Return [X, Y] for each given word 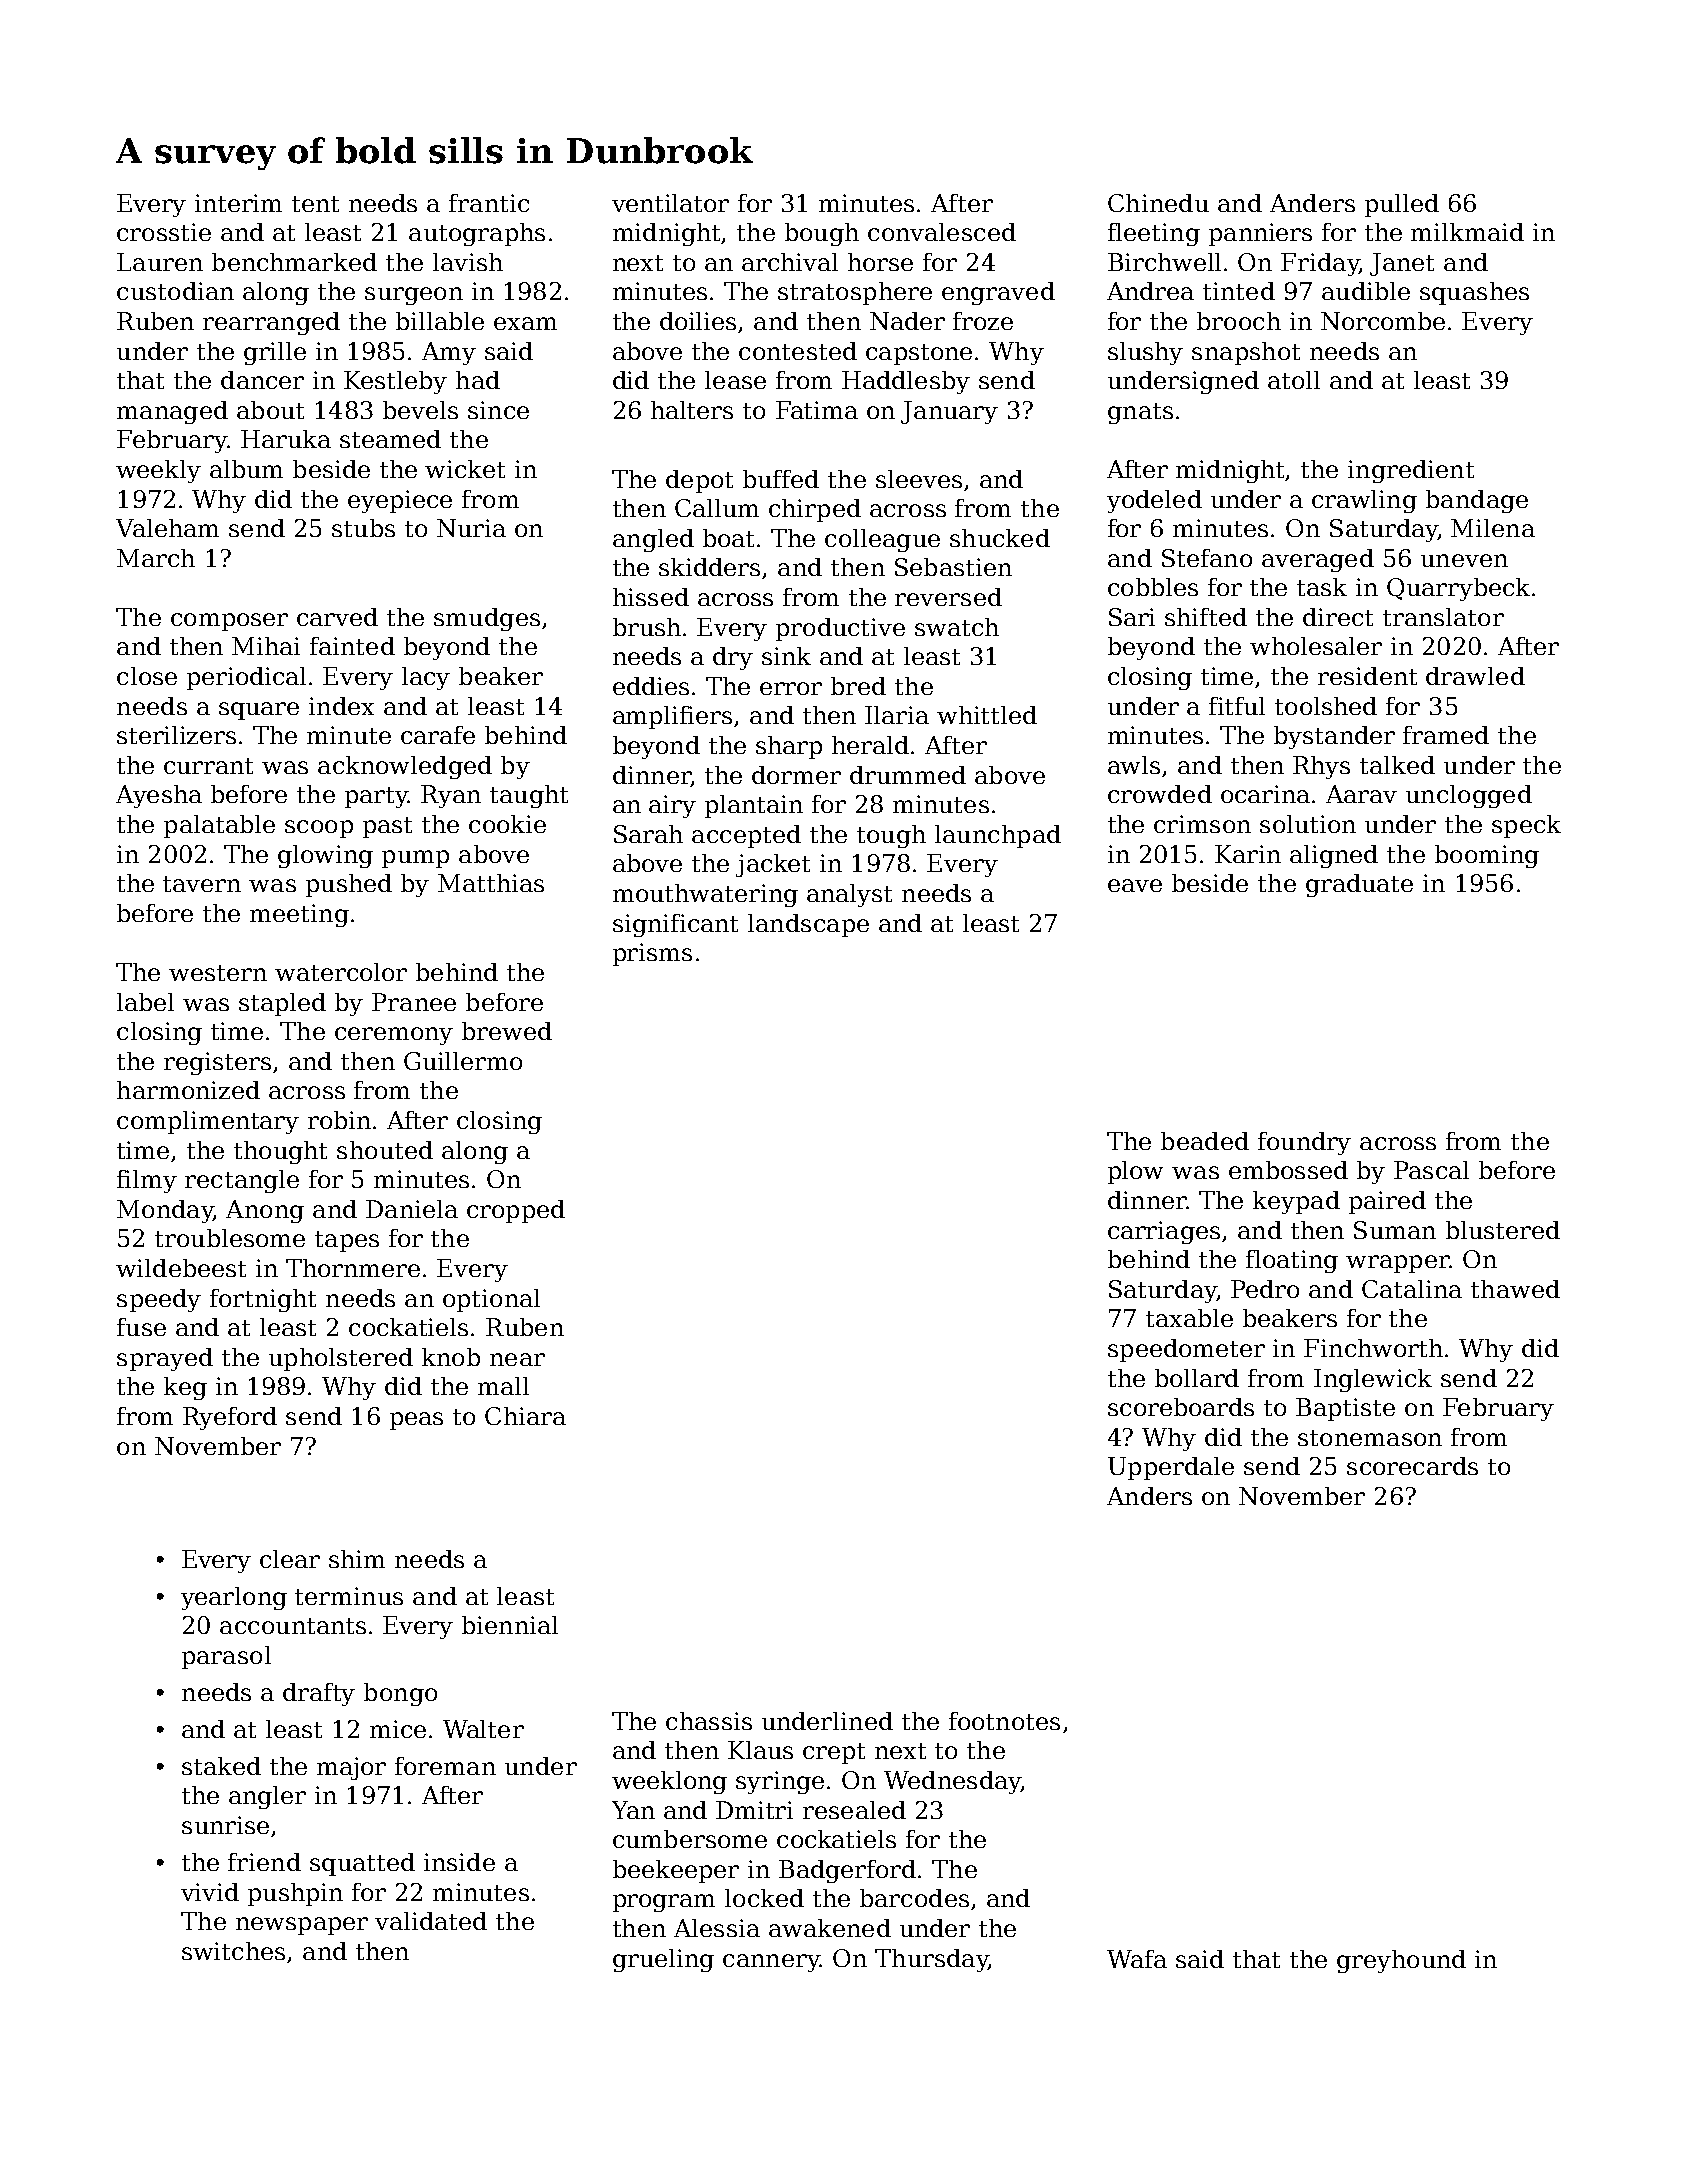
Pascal [1431, 1170]
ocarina [1265, 794]
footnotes [1004, 1721]
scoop [319, 829]
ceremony [394, 1036]
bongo [400, 1694]
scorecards [1412, 1466]
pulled [1402, 205]
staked [221, 1766]
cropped [516, 1211]
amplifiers [672, 717]
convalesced [942, 232]
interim [238, 203]
